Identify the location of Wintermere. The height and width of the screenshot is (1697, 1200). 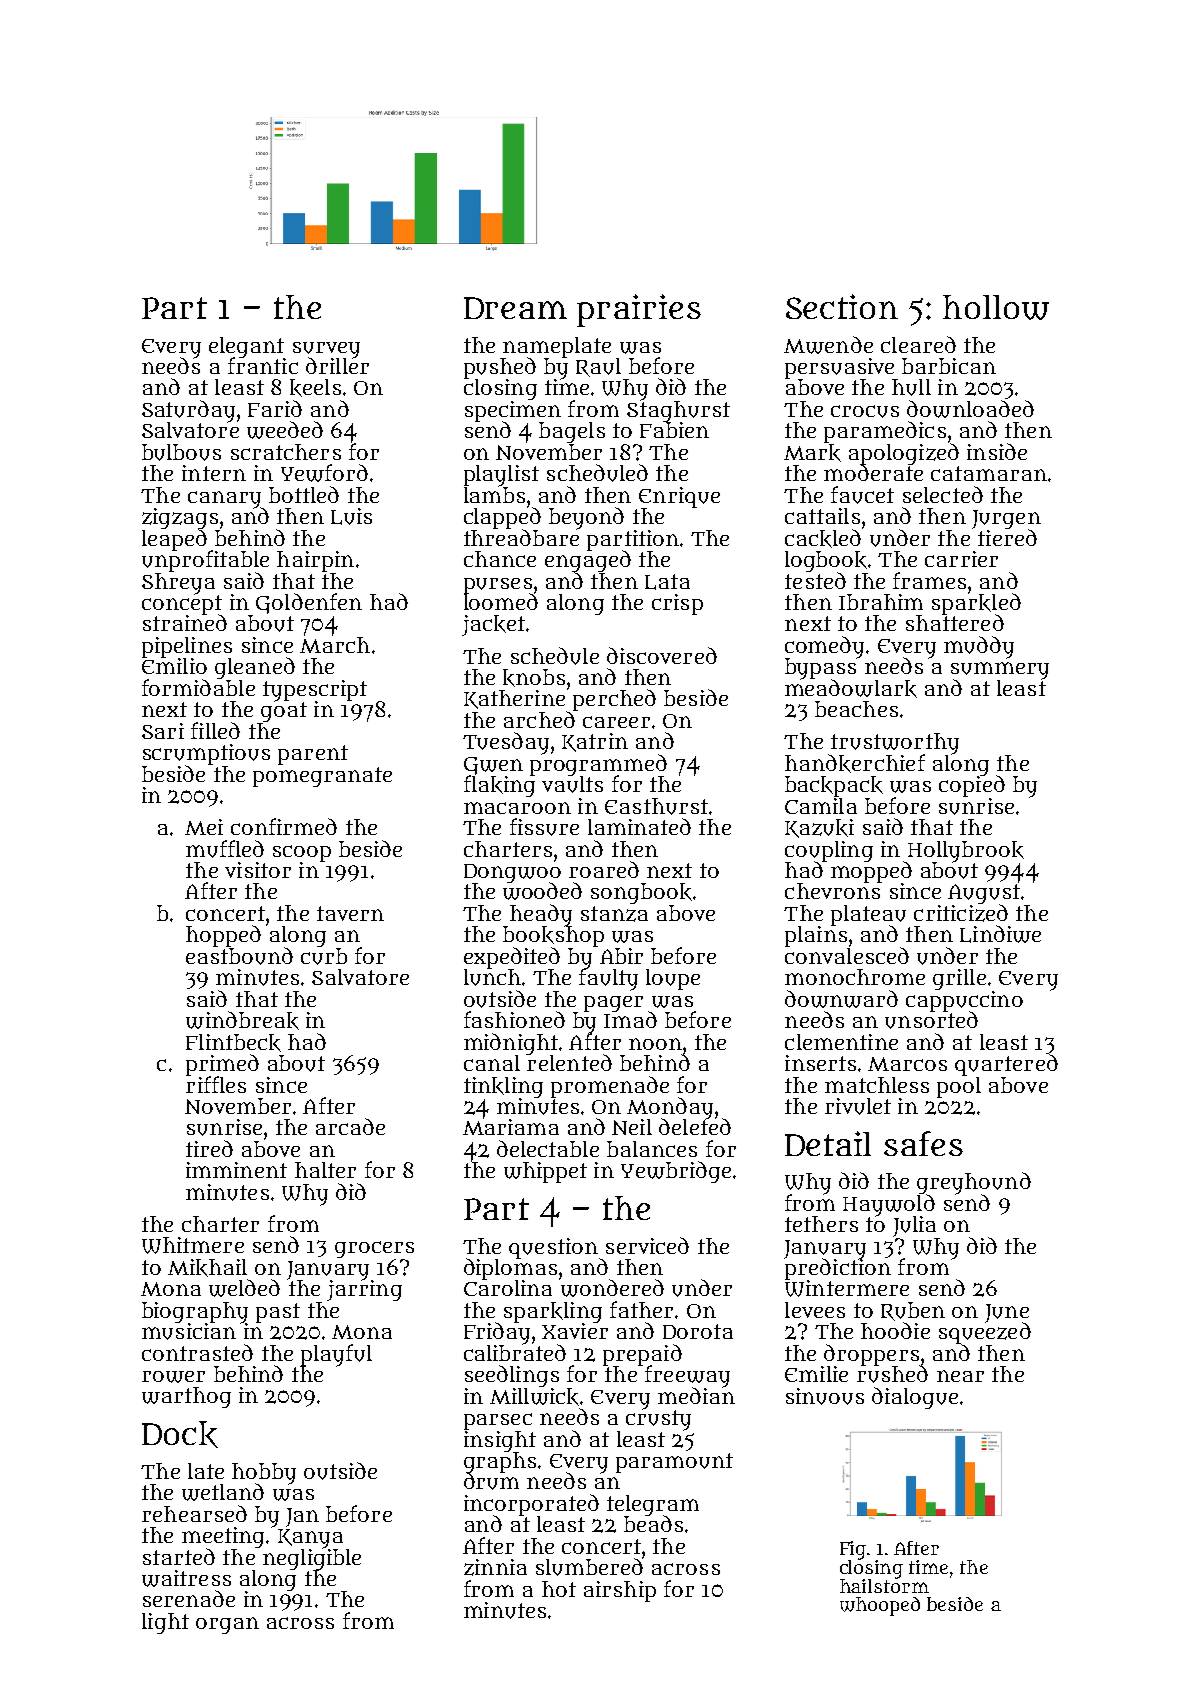
(847, 1288).
